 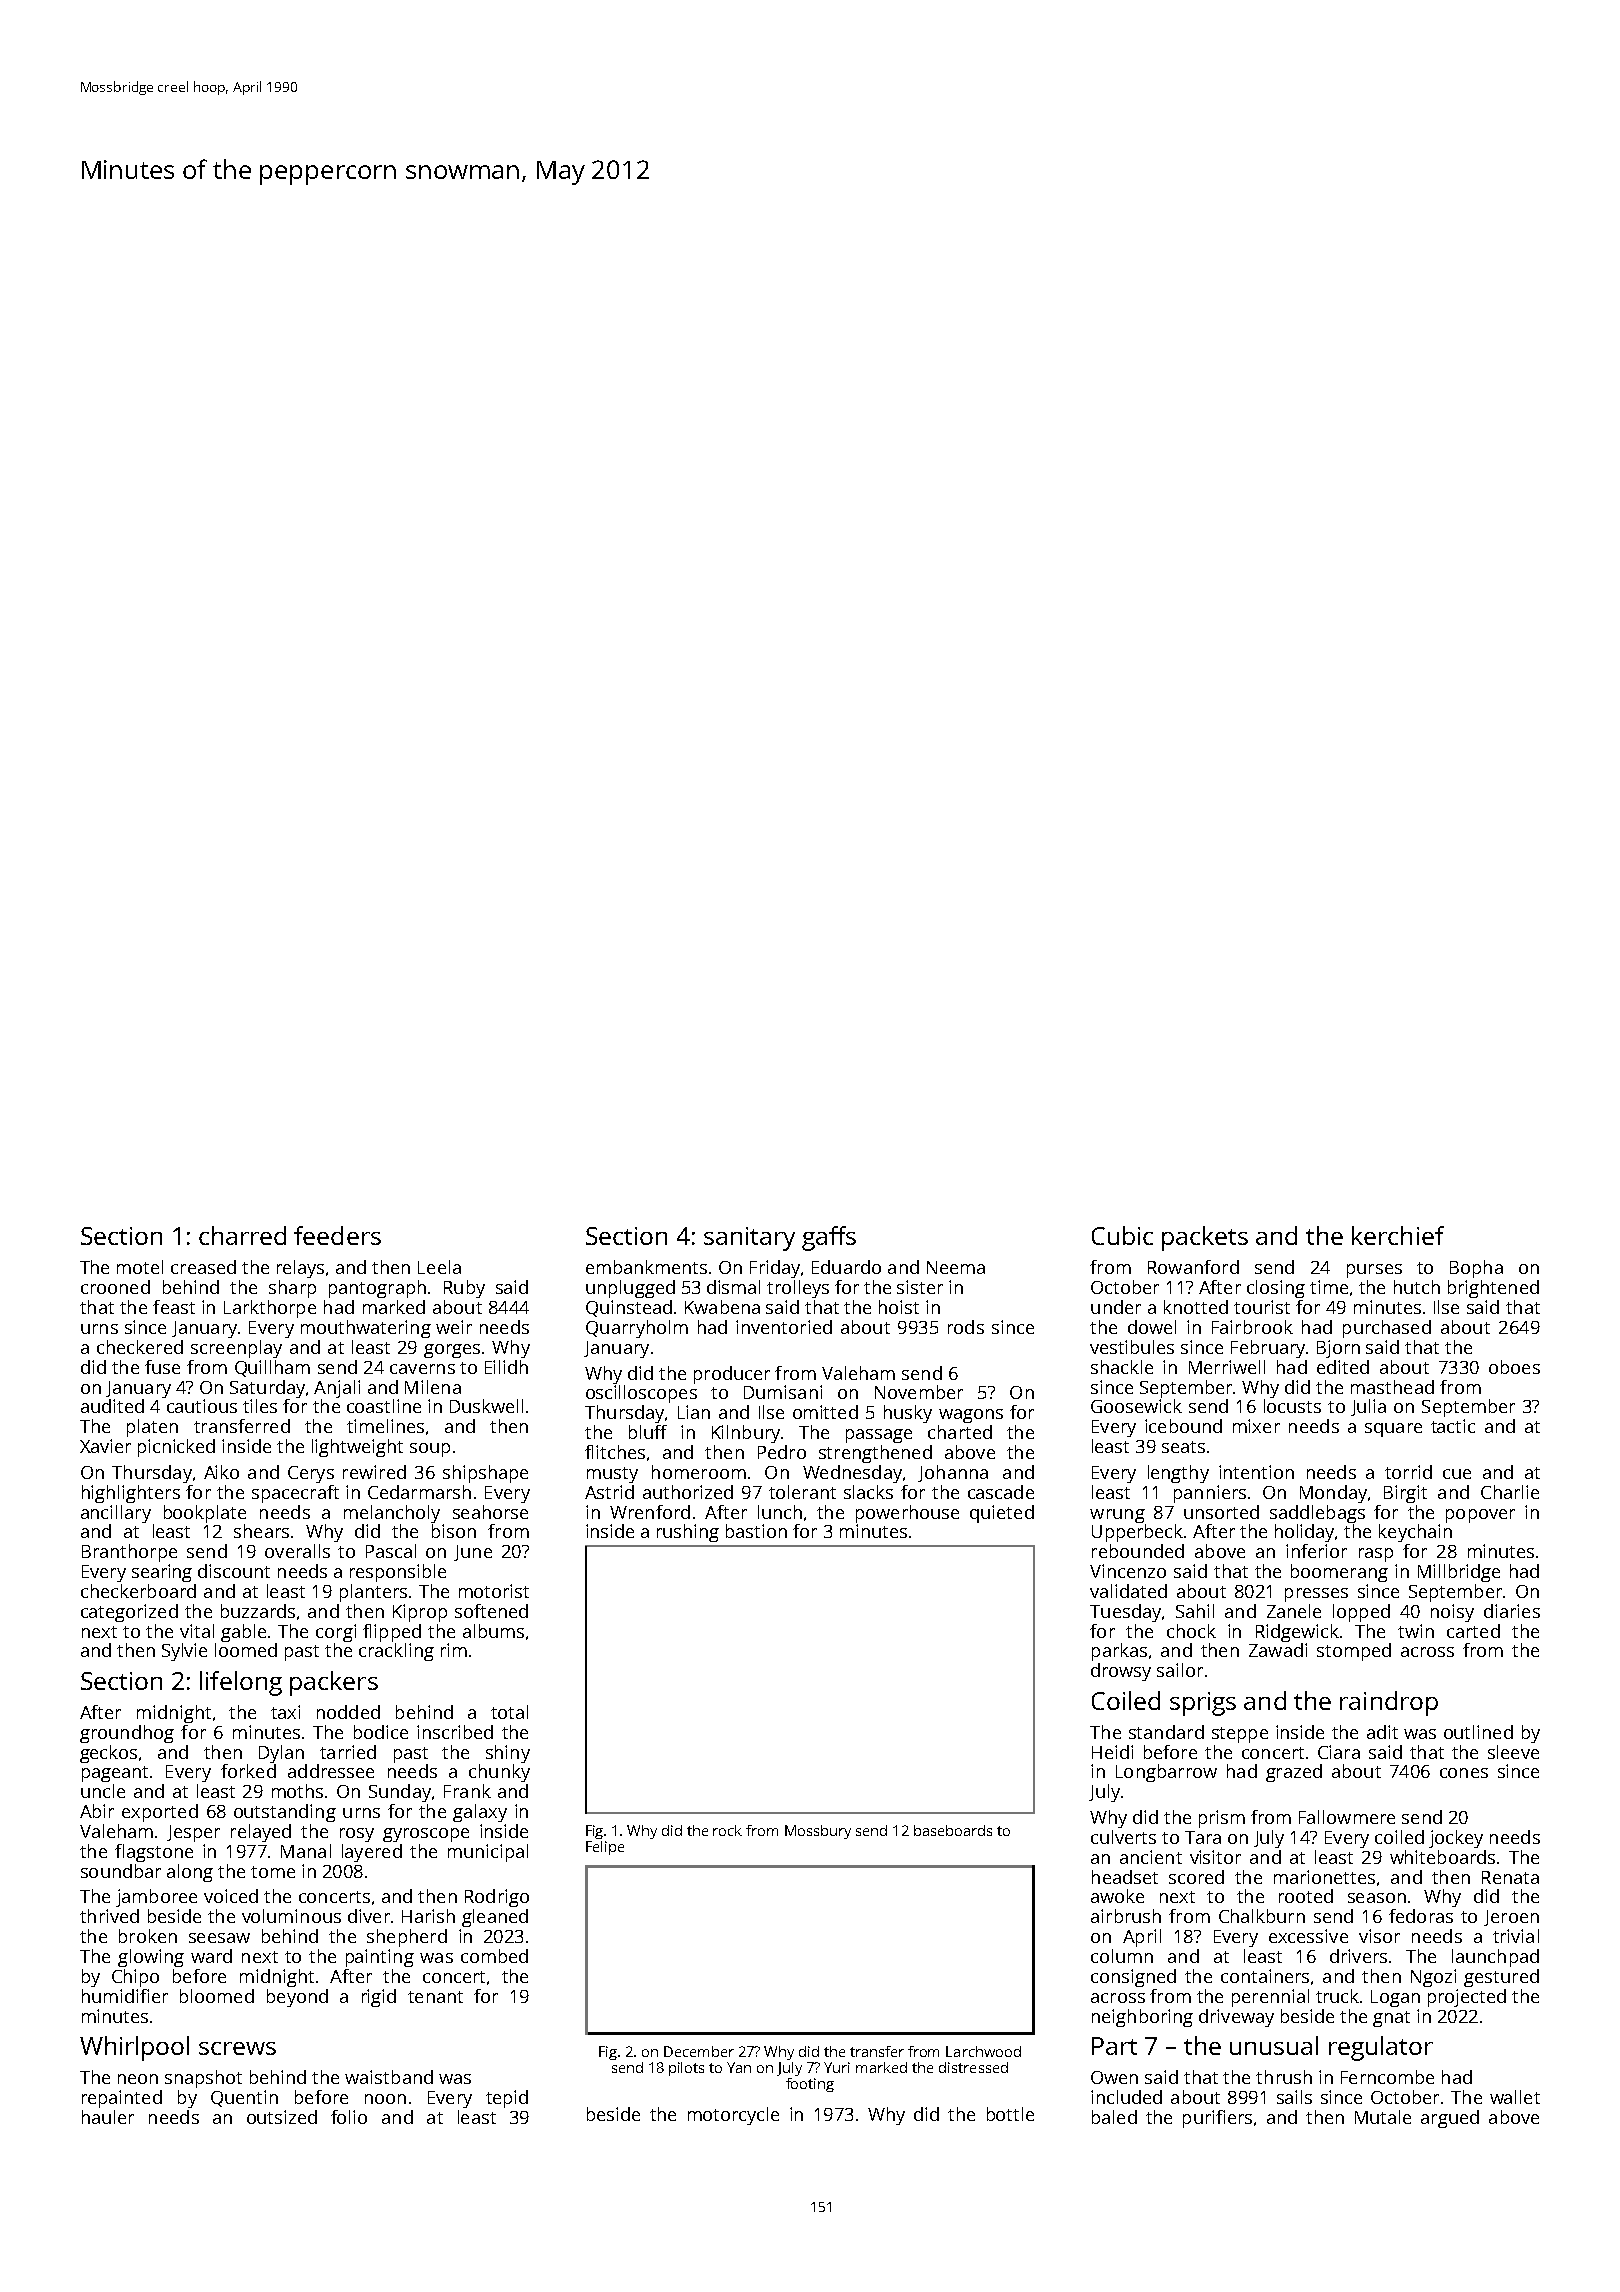 I want to click on Julia, so click(x=1368, y=1407).
